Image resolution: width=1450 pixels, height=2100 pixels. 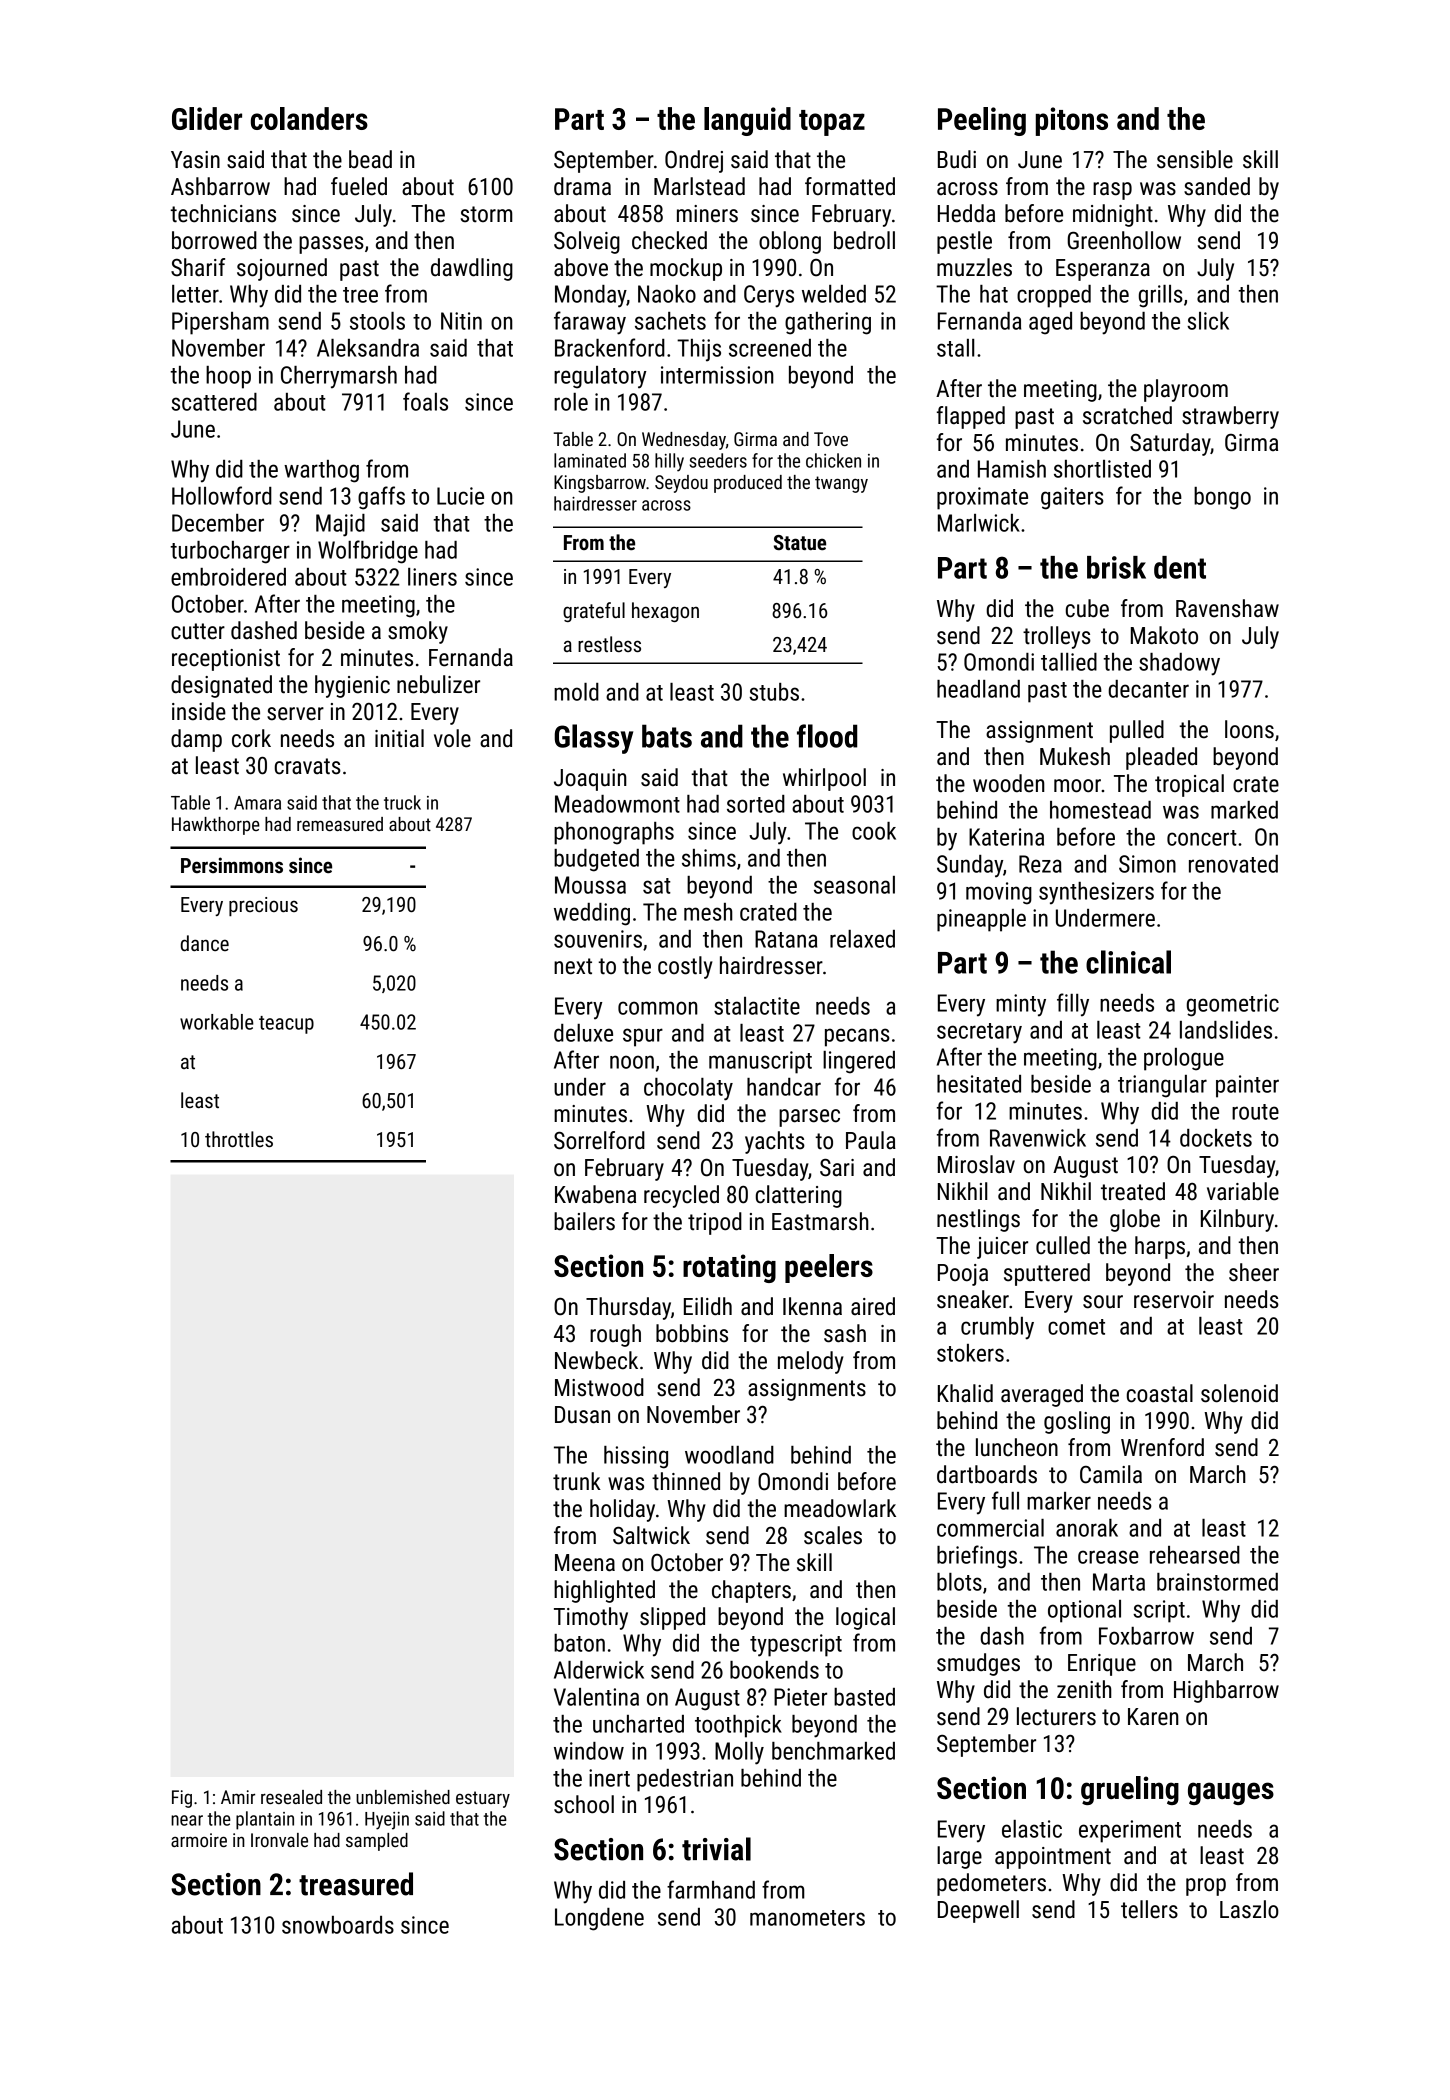 I want to click on crease, so click(x=1108, y=1557).
